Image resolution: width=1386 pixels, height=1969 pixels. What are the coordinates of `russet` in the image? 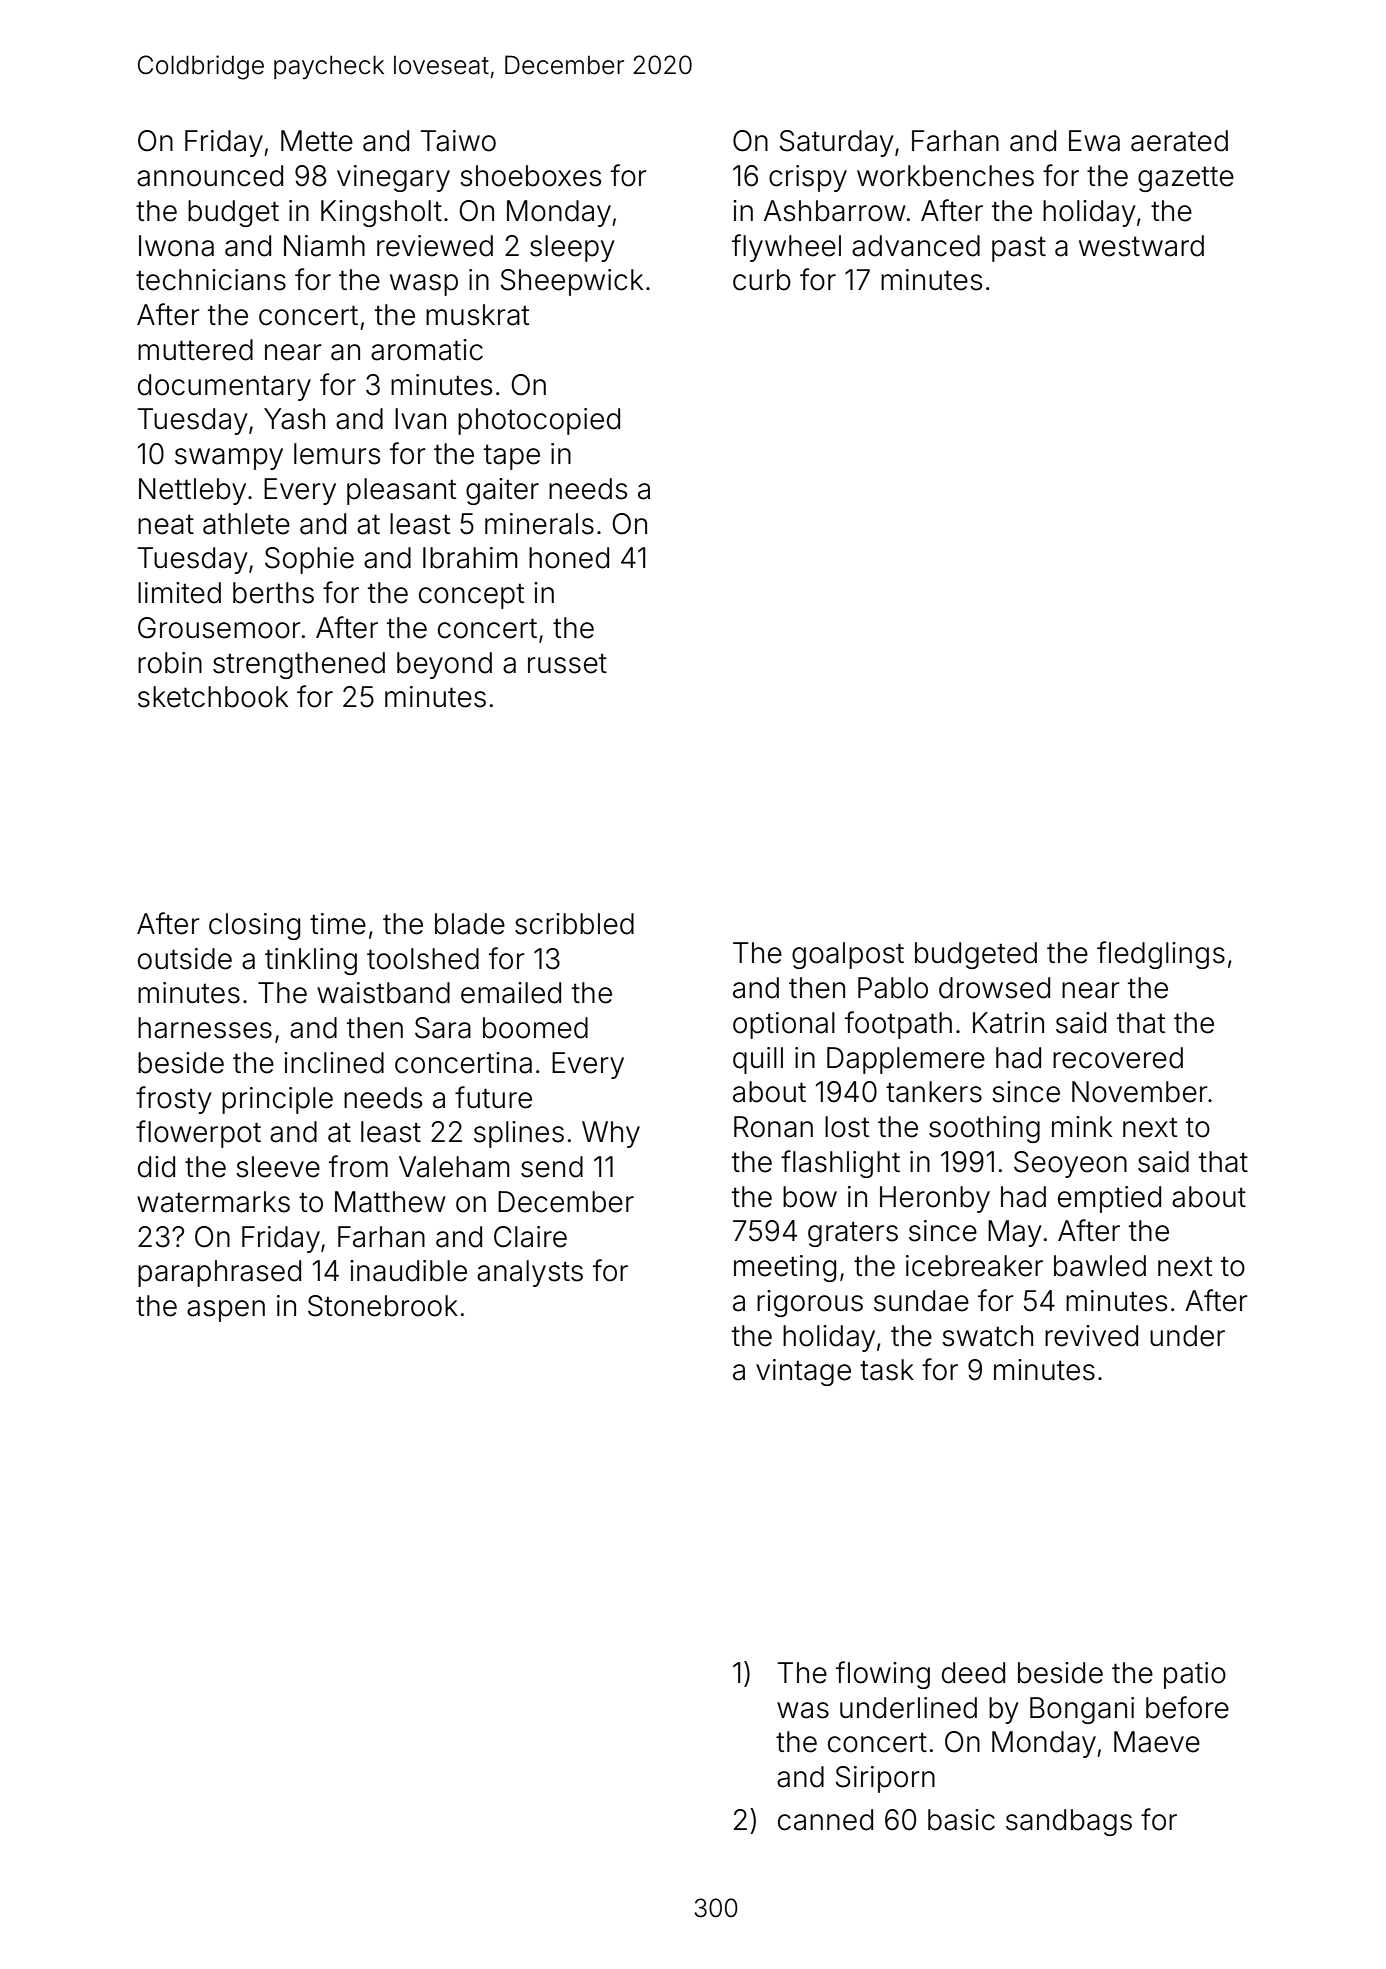 It's located at (567, 663).
